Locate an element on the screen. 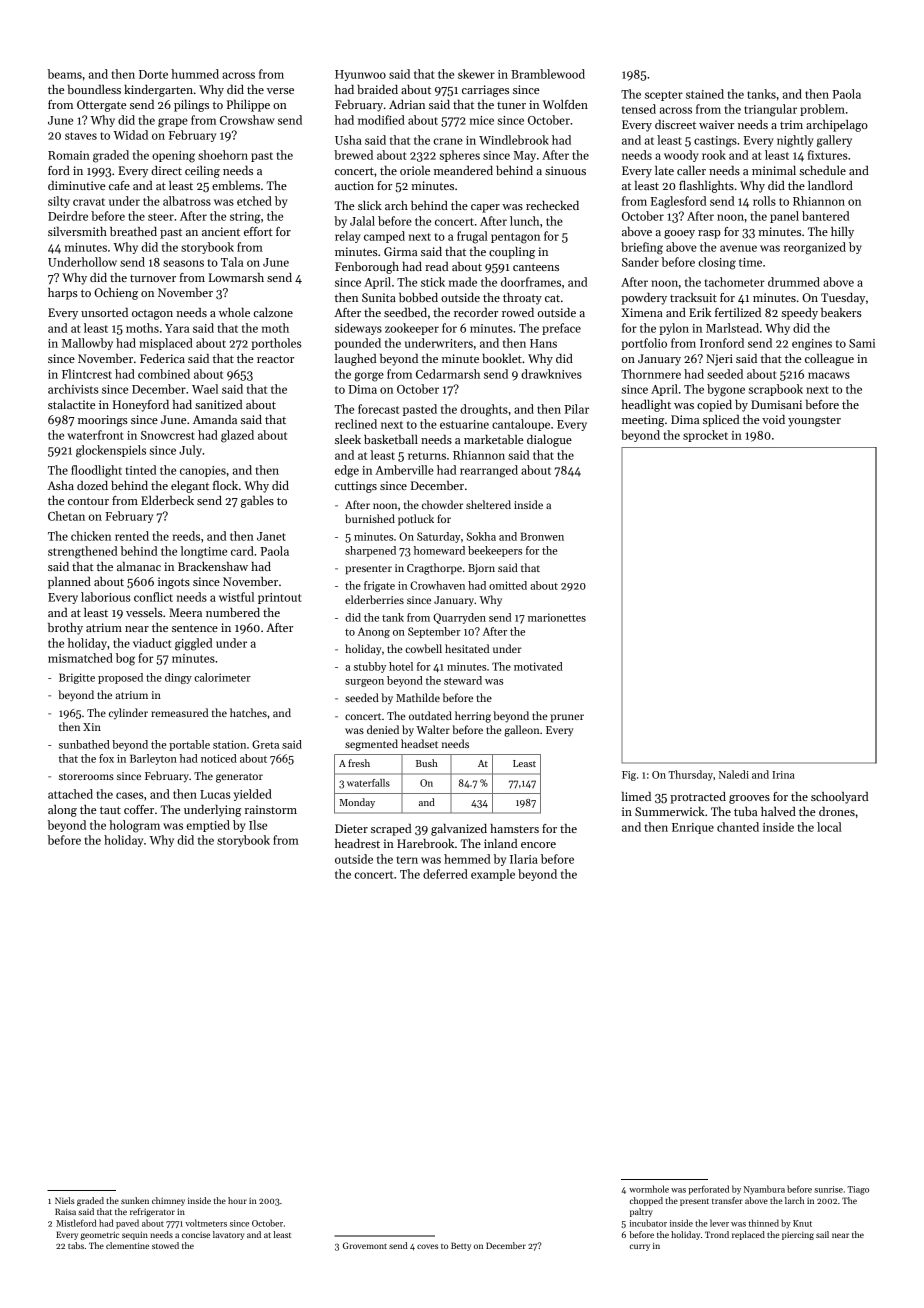 This screenshot has width=924, height=1308. Niels is located at coordinates (65, 1200).
